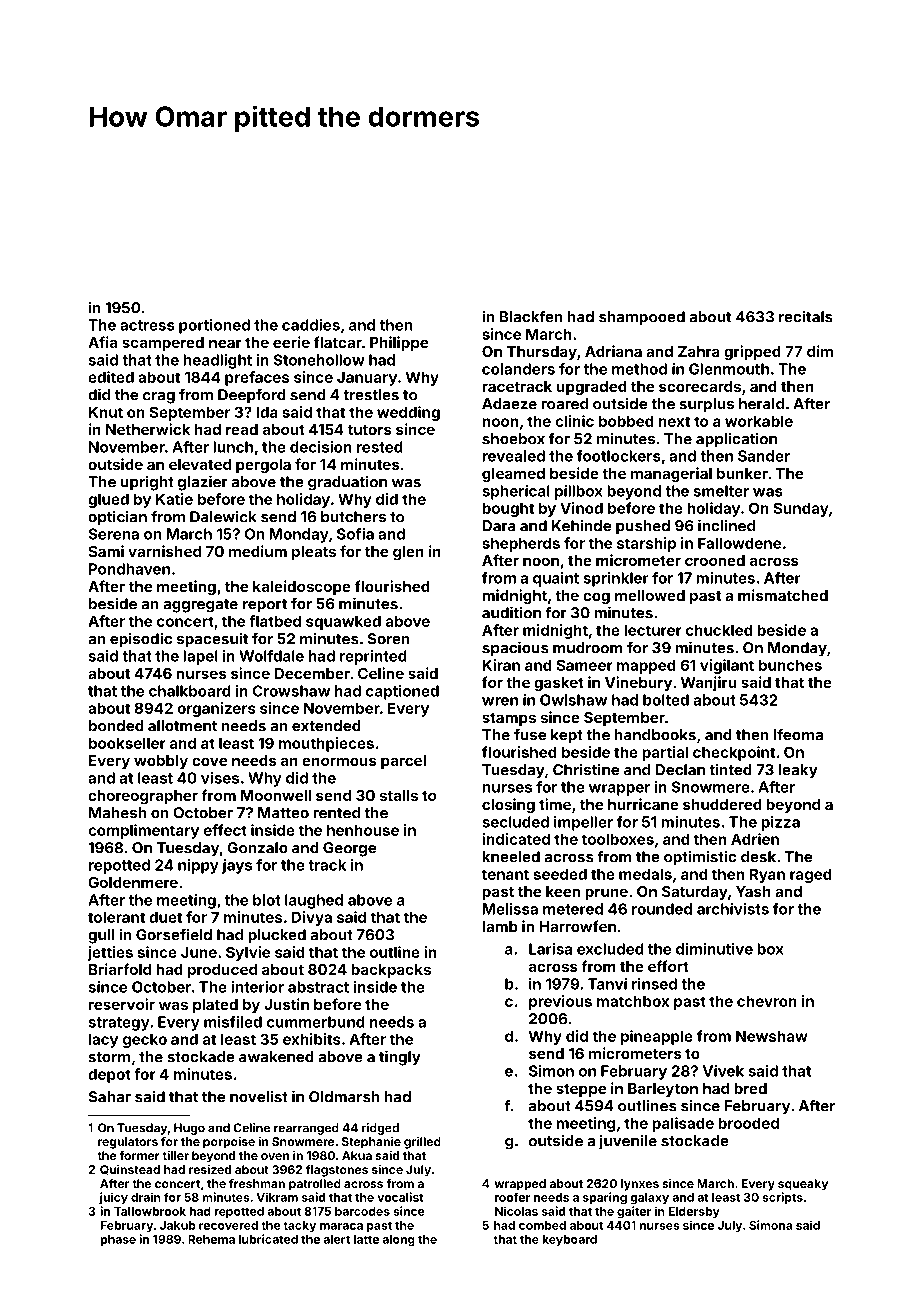  I want to click on chevron, so click(767, 1001).
